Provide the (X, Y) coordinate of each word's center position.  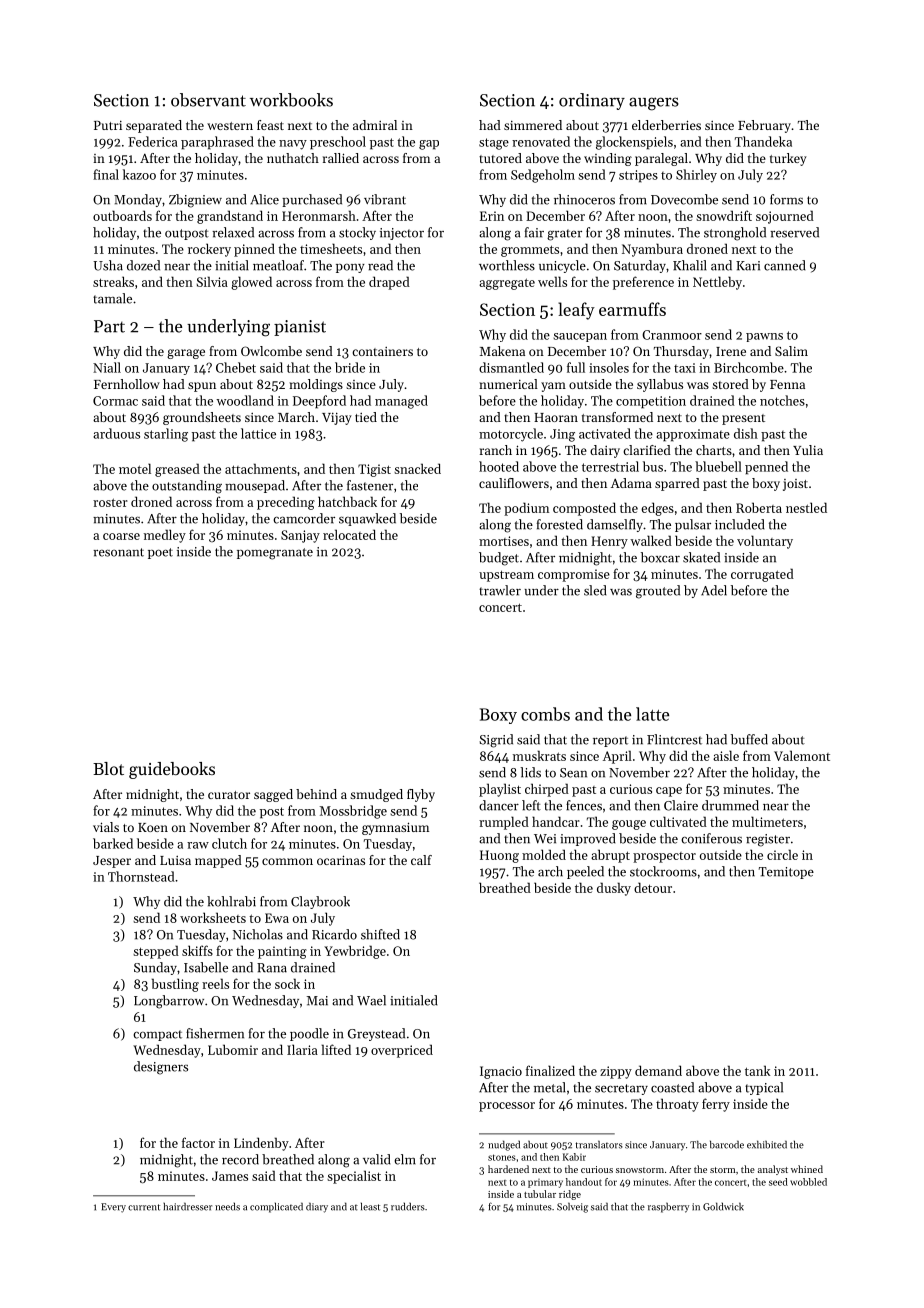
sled (595, 590)
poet (160, 553)
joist (795, 485)
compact (157, 1035)
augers (654, 104)
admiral (375, 125)
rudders (408, 1206)
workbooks (291, 100)
